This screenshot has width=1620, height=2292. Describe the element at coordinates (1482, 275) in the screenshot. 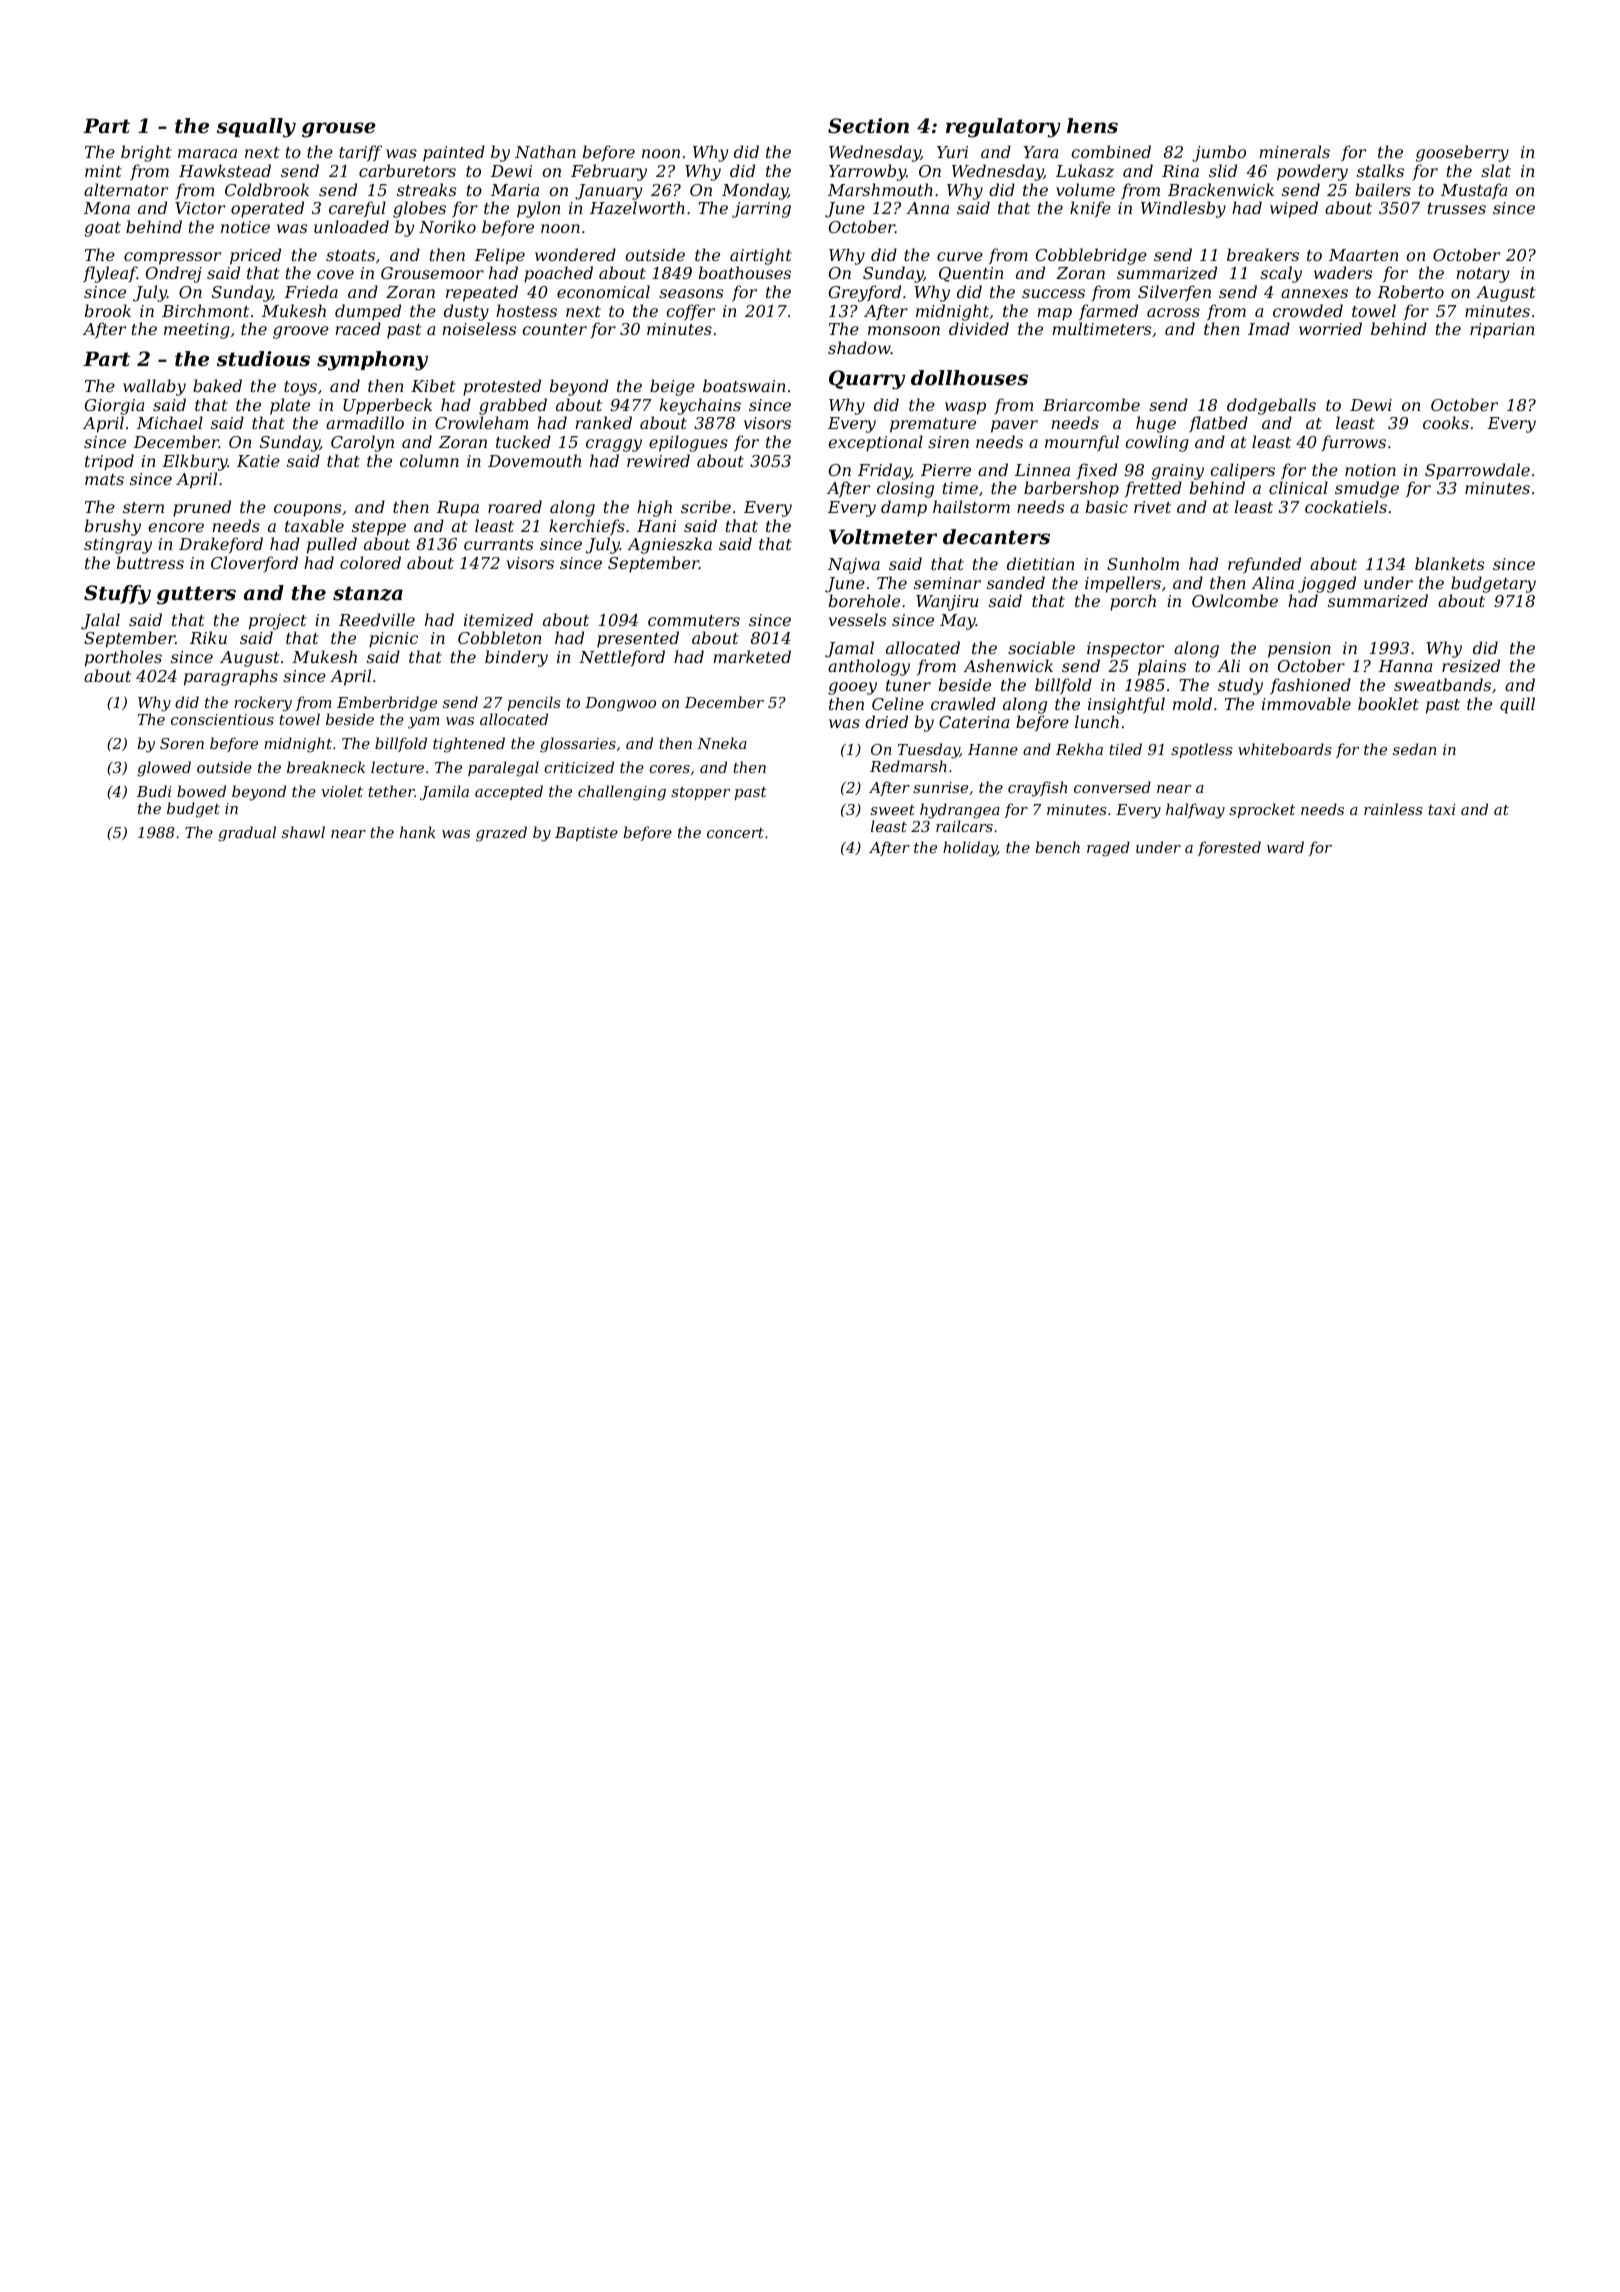

I see `notary` at that location.
